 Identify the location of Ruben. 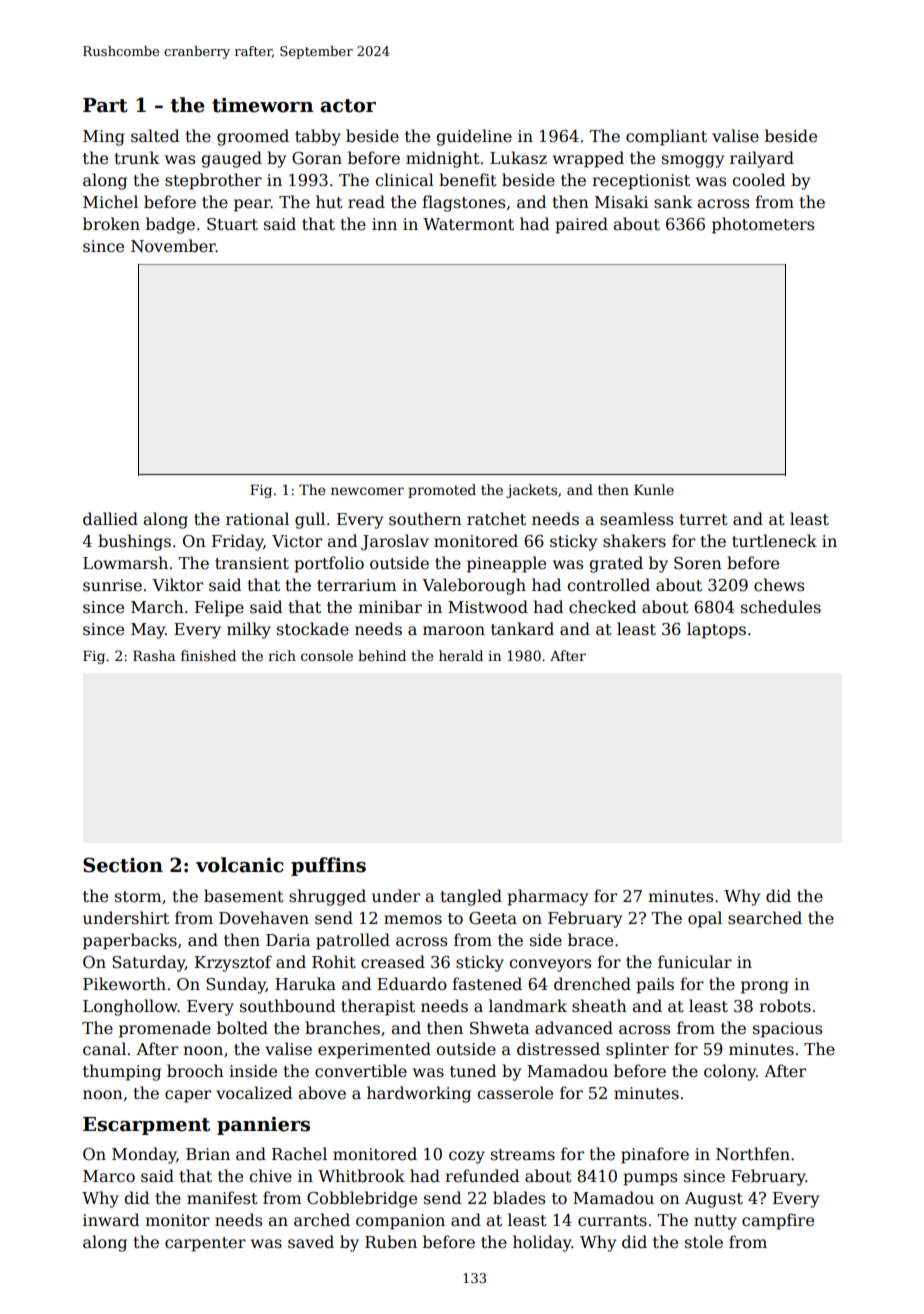
(391, 1242).
